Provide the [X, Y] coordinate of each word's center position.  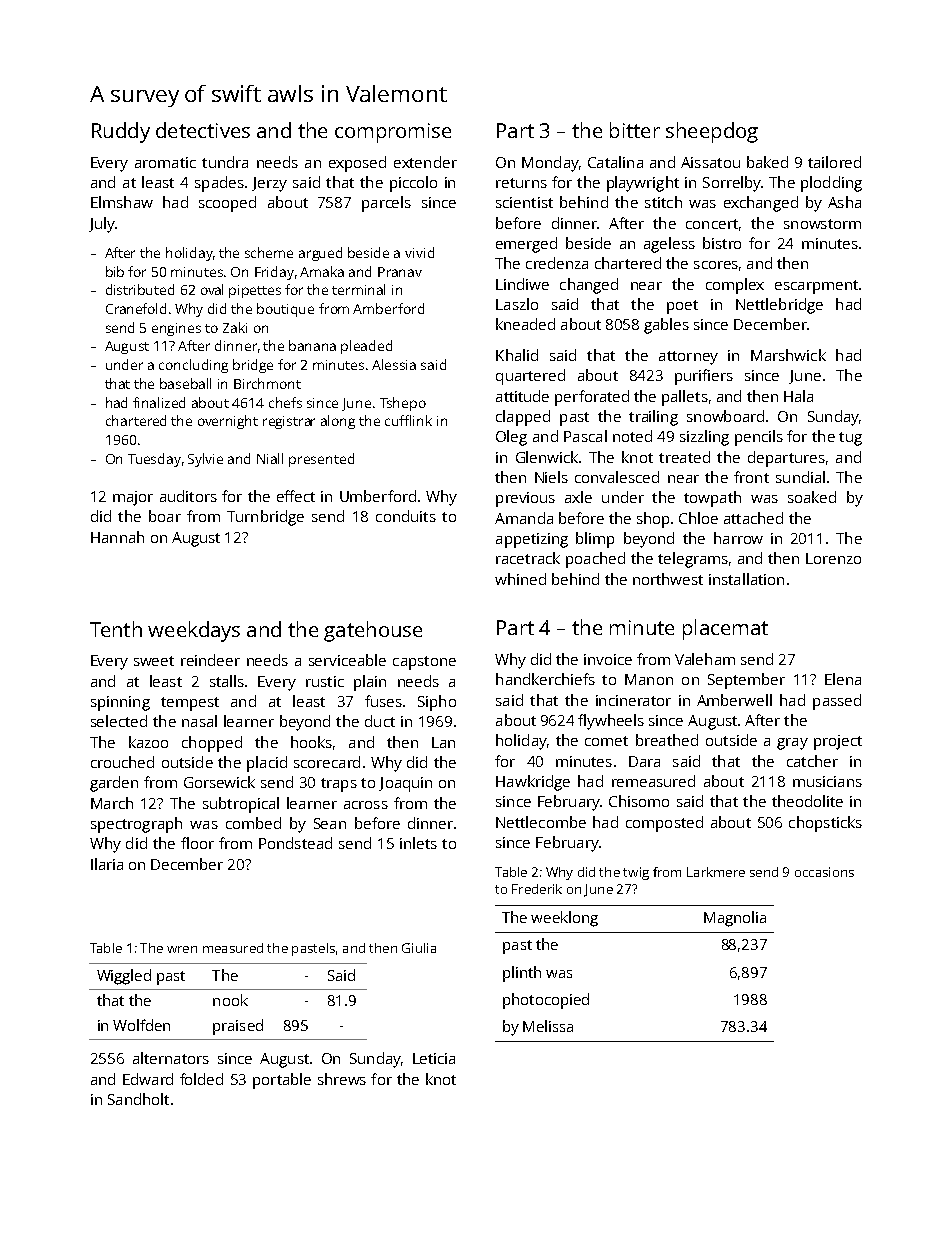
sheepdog [712, 132]
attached [753, 518]
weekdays [194, 631]
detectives [203, 130]
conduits [406, 516]
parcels [386, 204]
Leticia [434, 1058]
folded [201, 1079]
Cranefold [136, 308]
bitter [635, 130]
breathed [667, 740]
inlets [418, 843]
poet [682, 307]
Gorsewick [219, 782]
